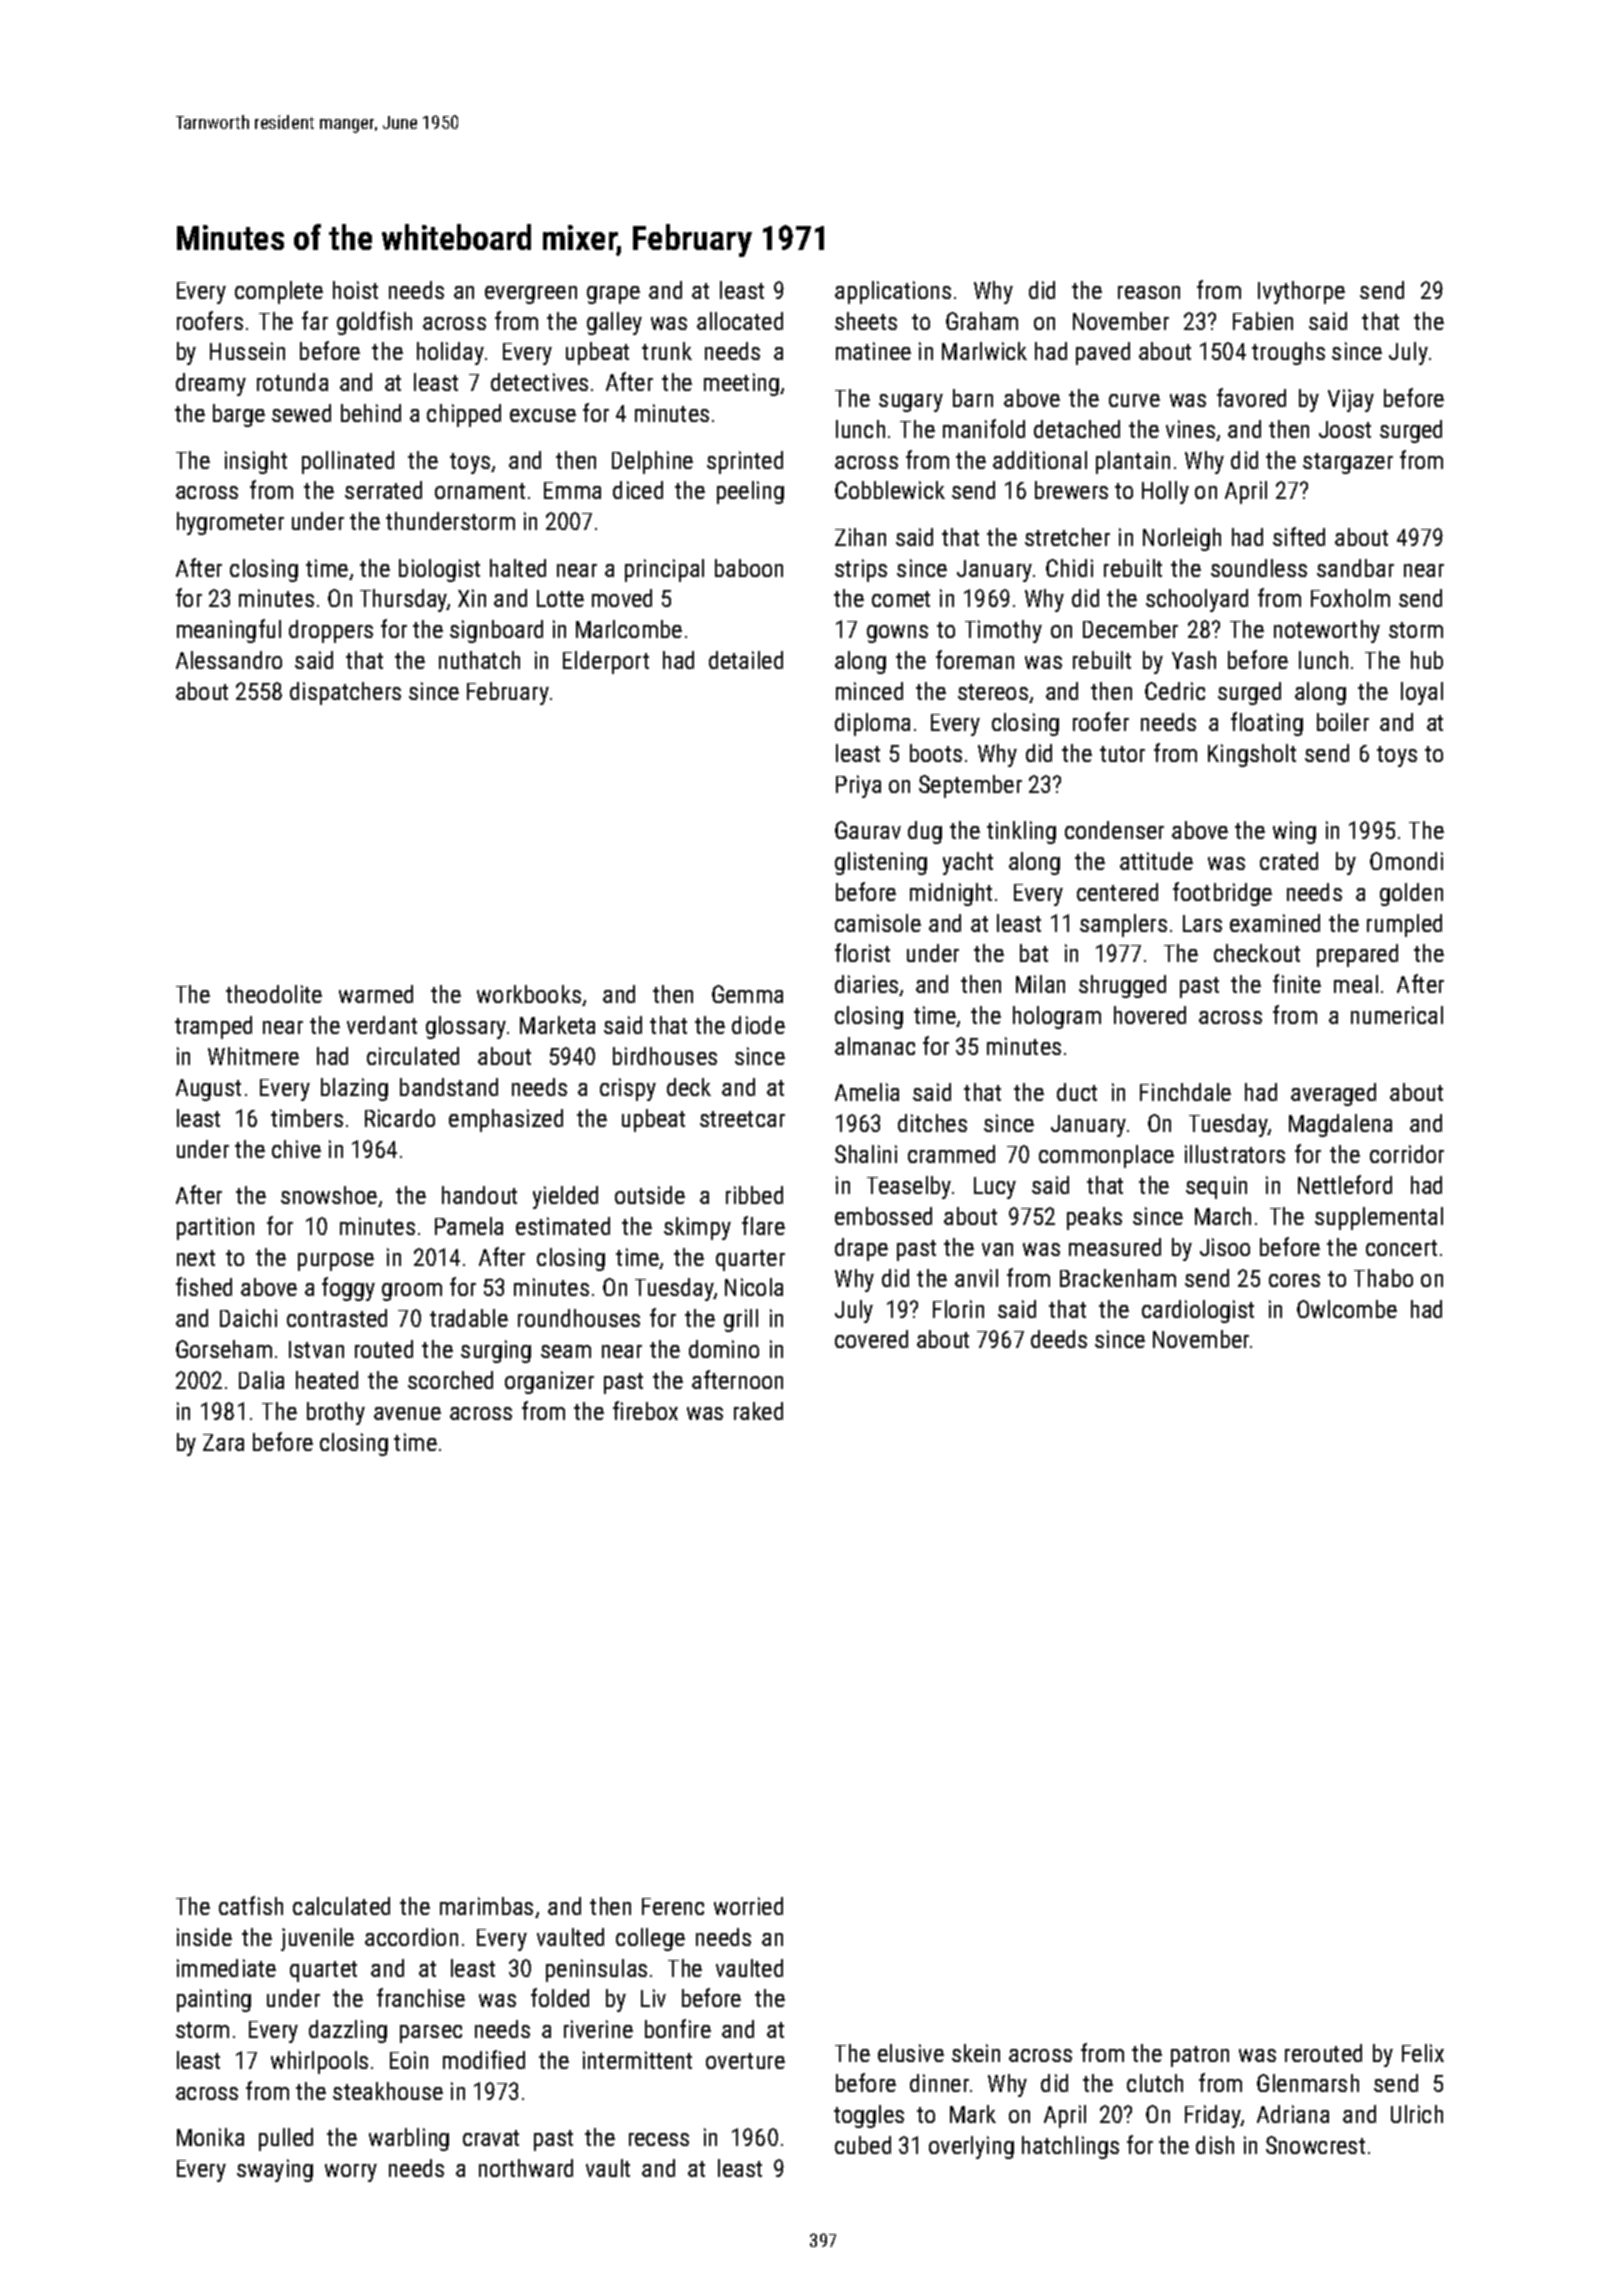 The image size is (1620, 2292). I want to click on Priya, so click(858, 786).
